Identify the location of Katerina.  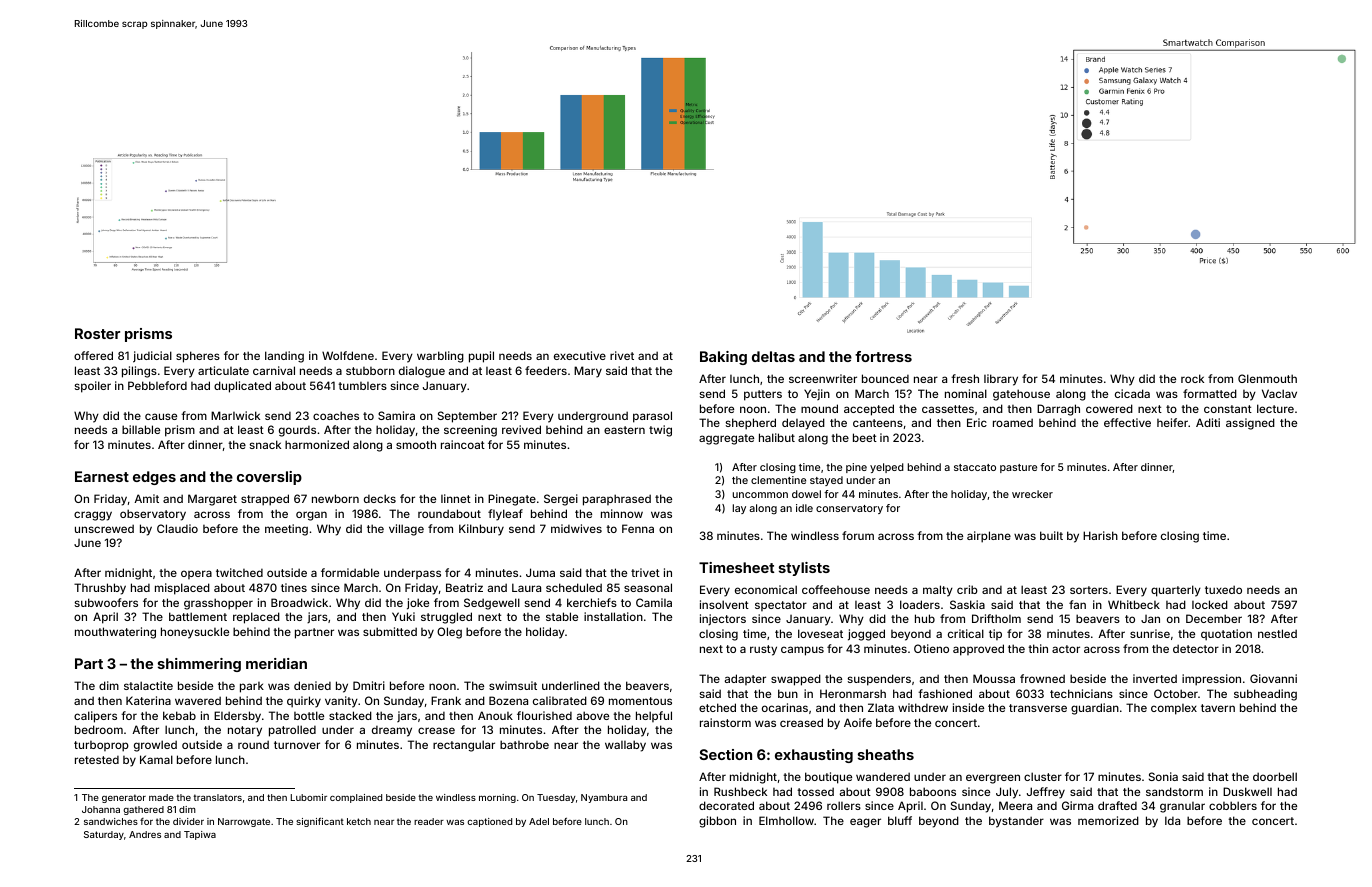
(148, 700).
